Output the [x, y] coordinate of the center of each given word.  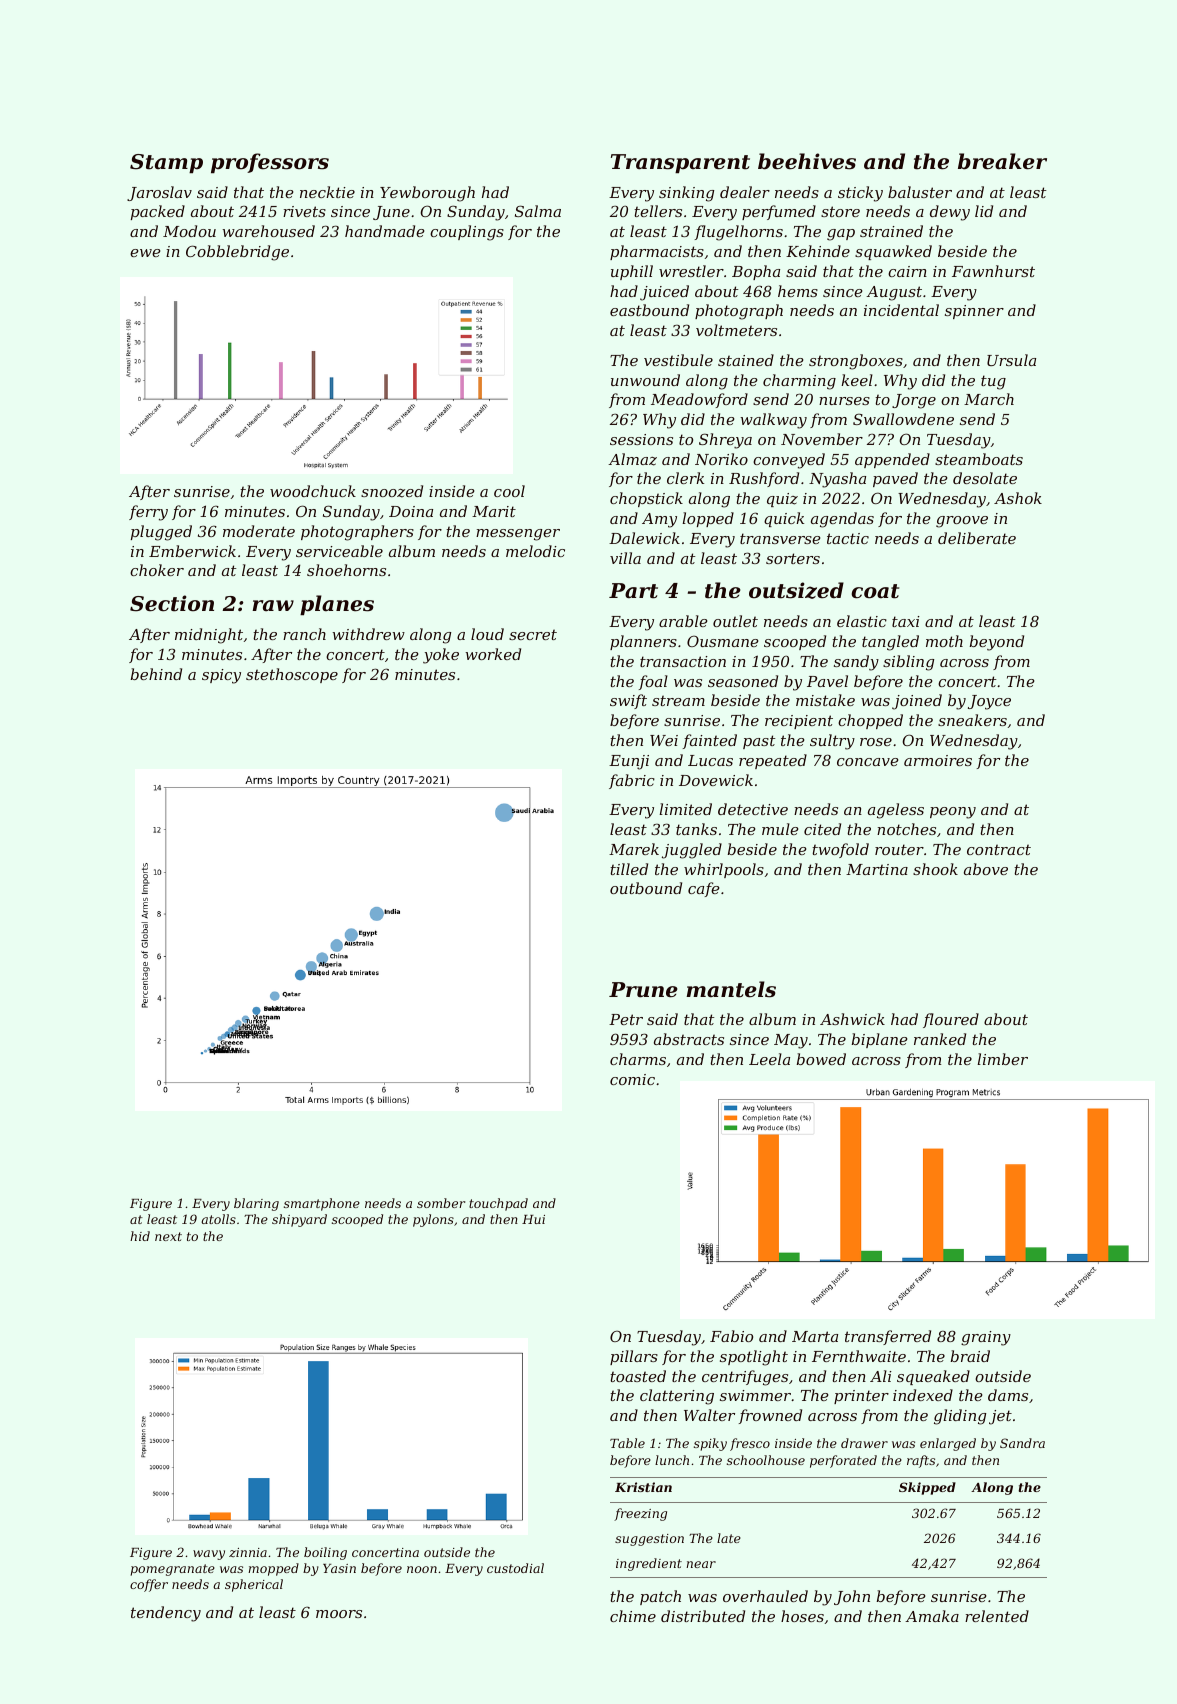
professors [270, 163]
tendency [166, 1614]
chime [633, 1616]
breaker [1002, 161]
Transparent [680, 163]
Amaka [932, 1616]
